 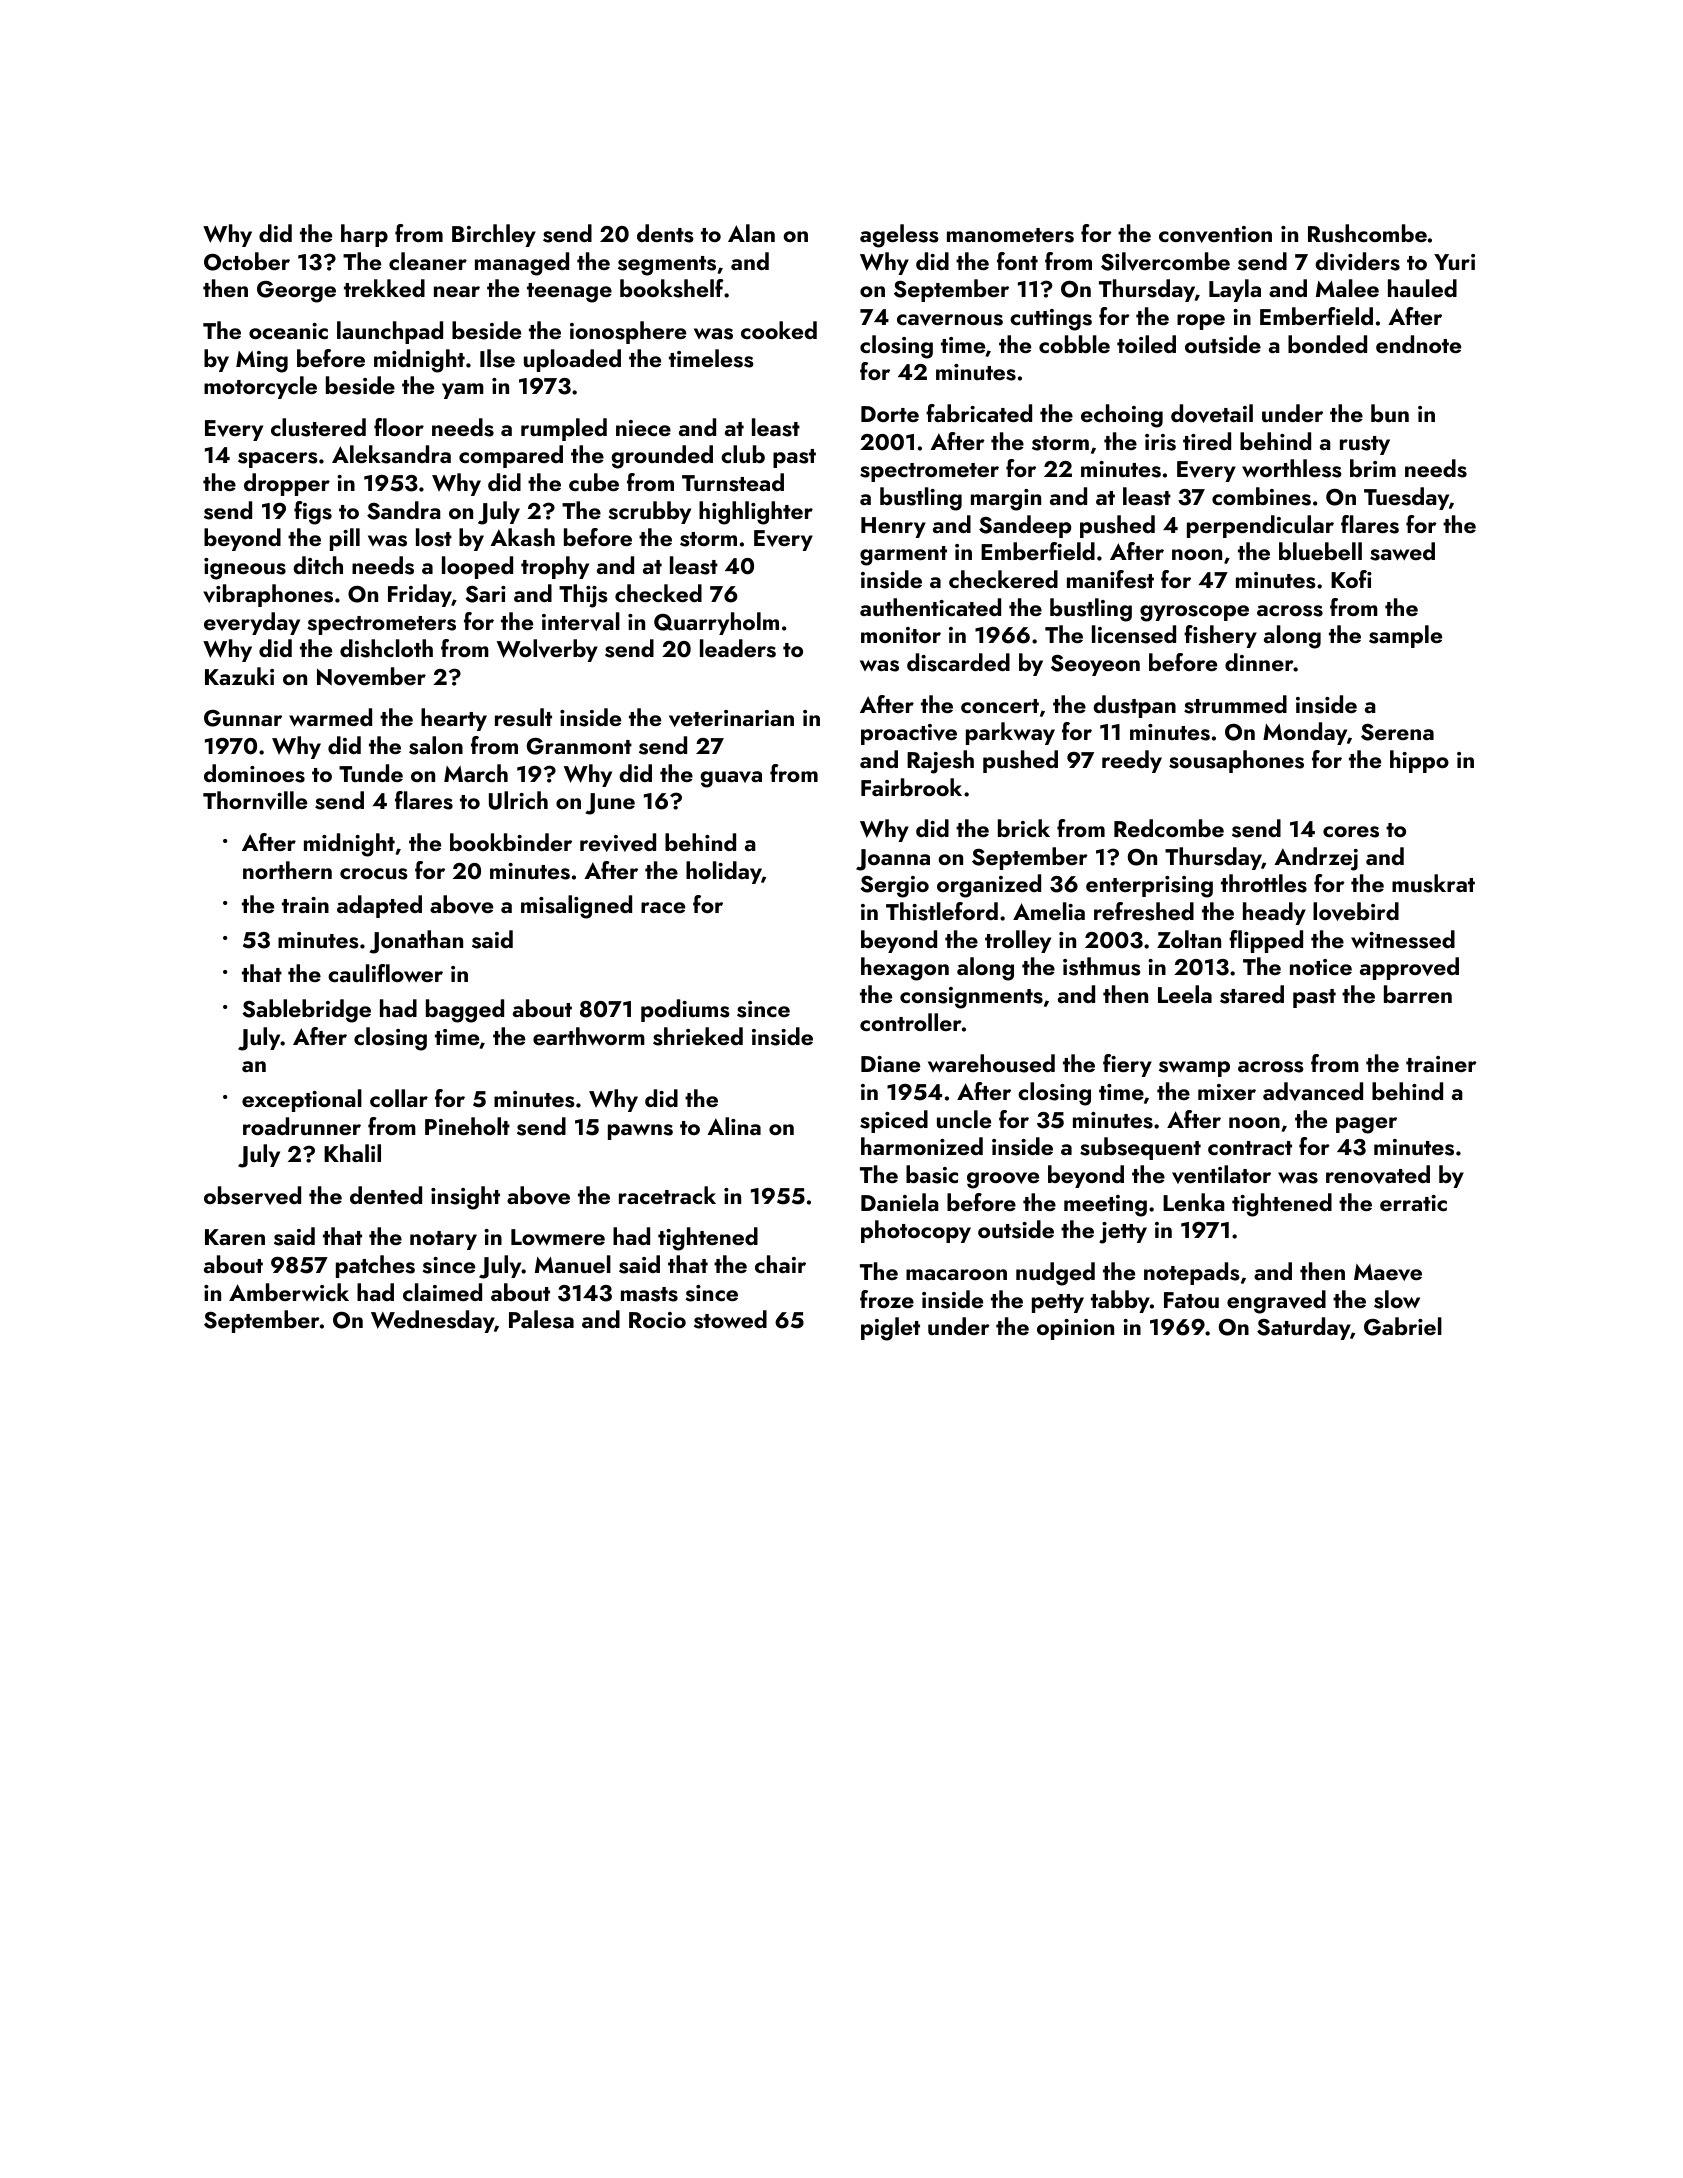 I want to click on cube, so click(x=594, y=482).
